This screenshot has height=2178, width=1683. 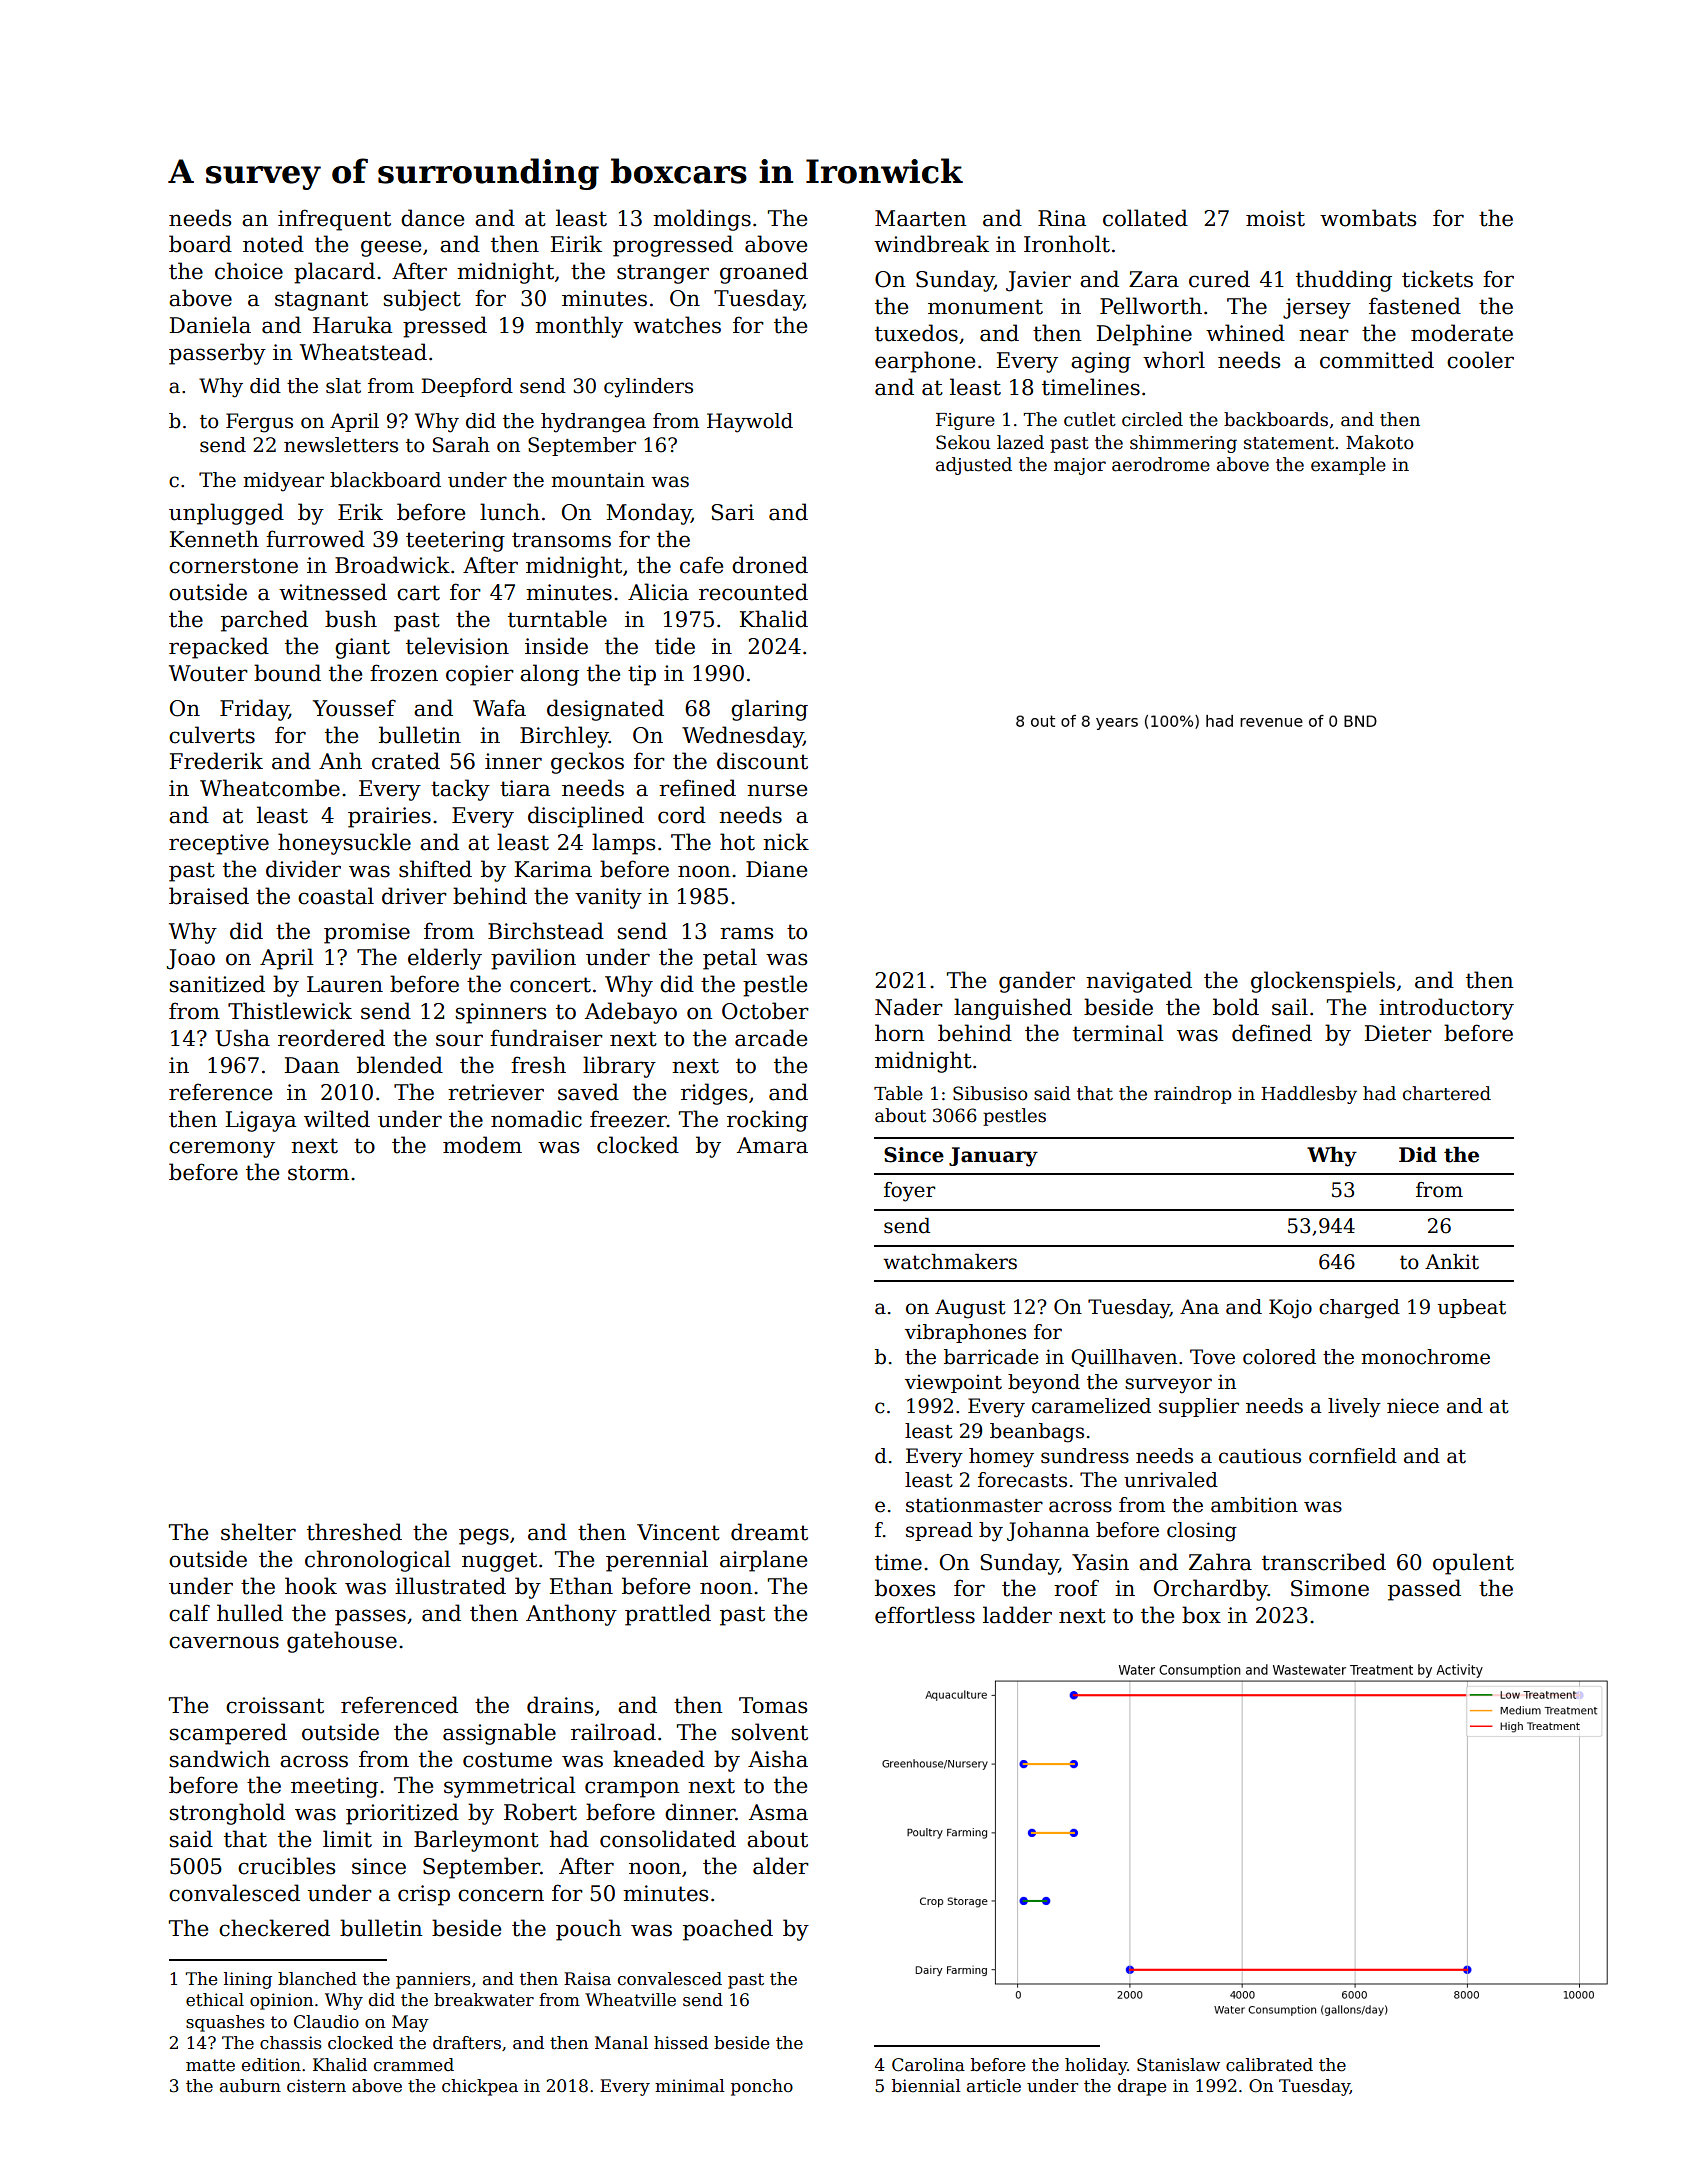 What do you see at coordinates (460, 790) in the screenshot?
I see `tacky` at bounding box center [460, 790].
